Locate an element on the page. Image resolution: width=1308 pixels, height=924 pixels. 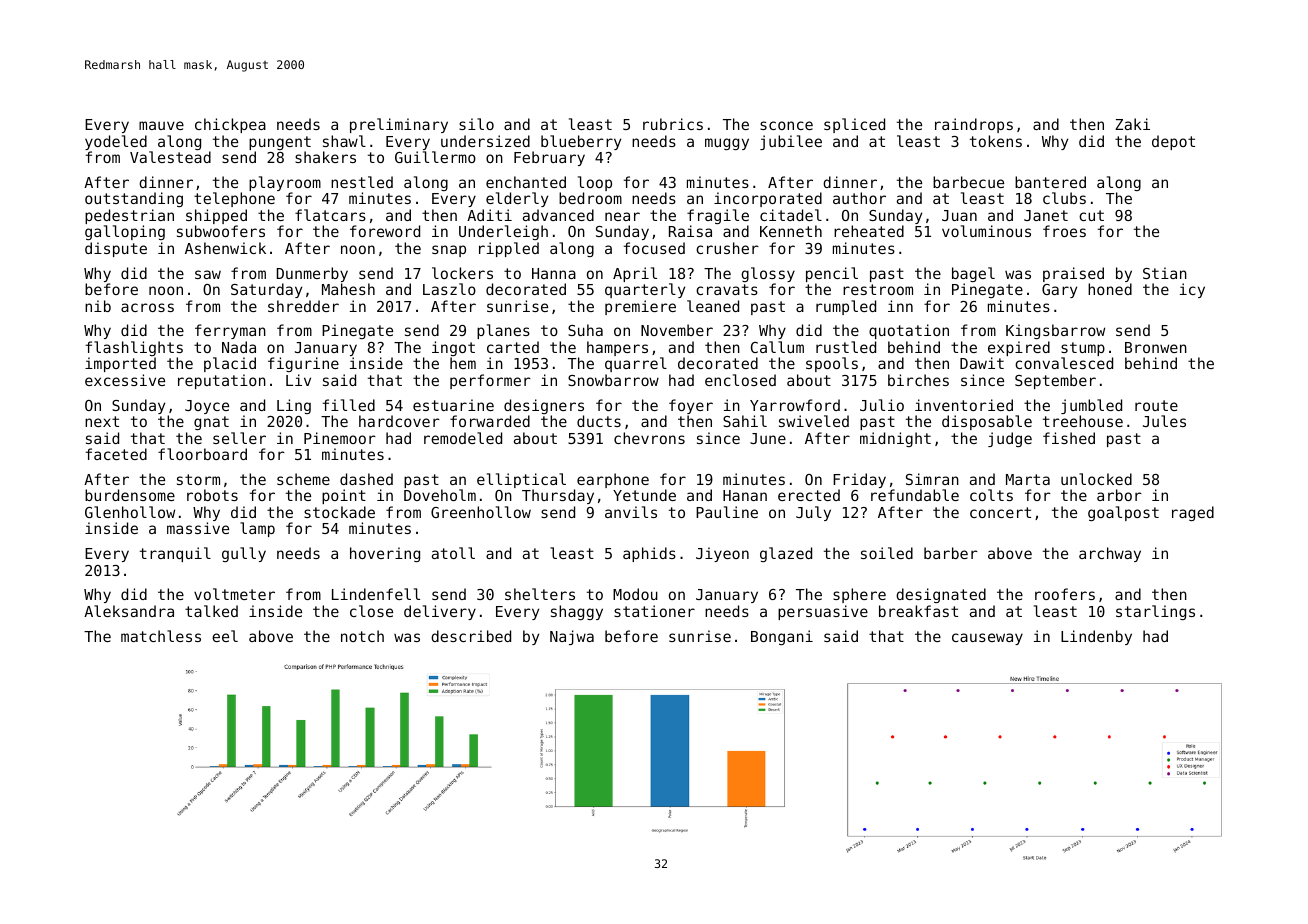
rustled is located at coordinates (846, 347).
